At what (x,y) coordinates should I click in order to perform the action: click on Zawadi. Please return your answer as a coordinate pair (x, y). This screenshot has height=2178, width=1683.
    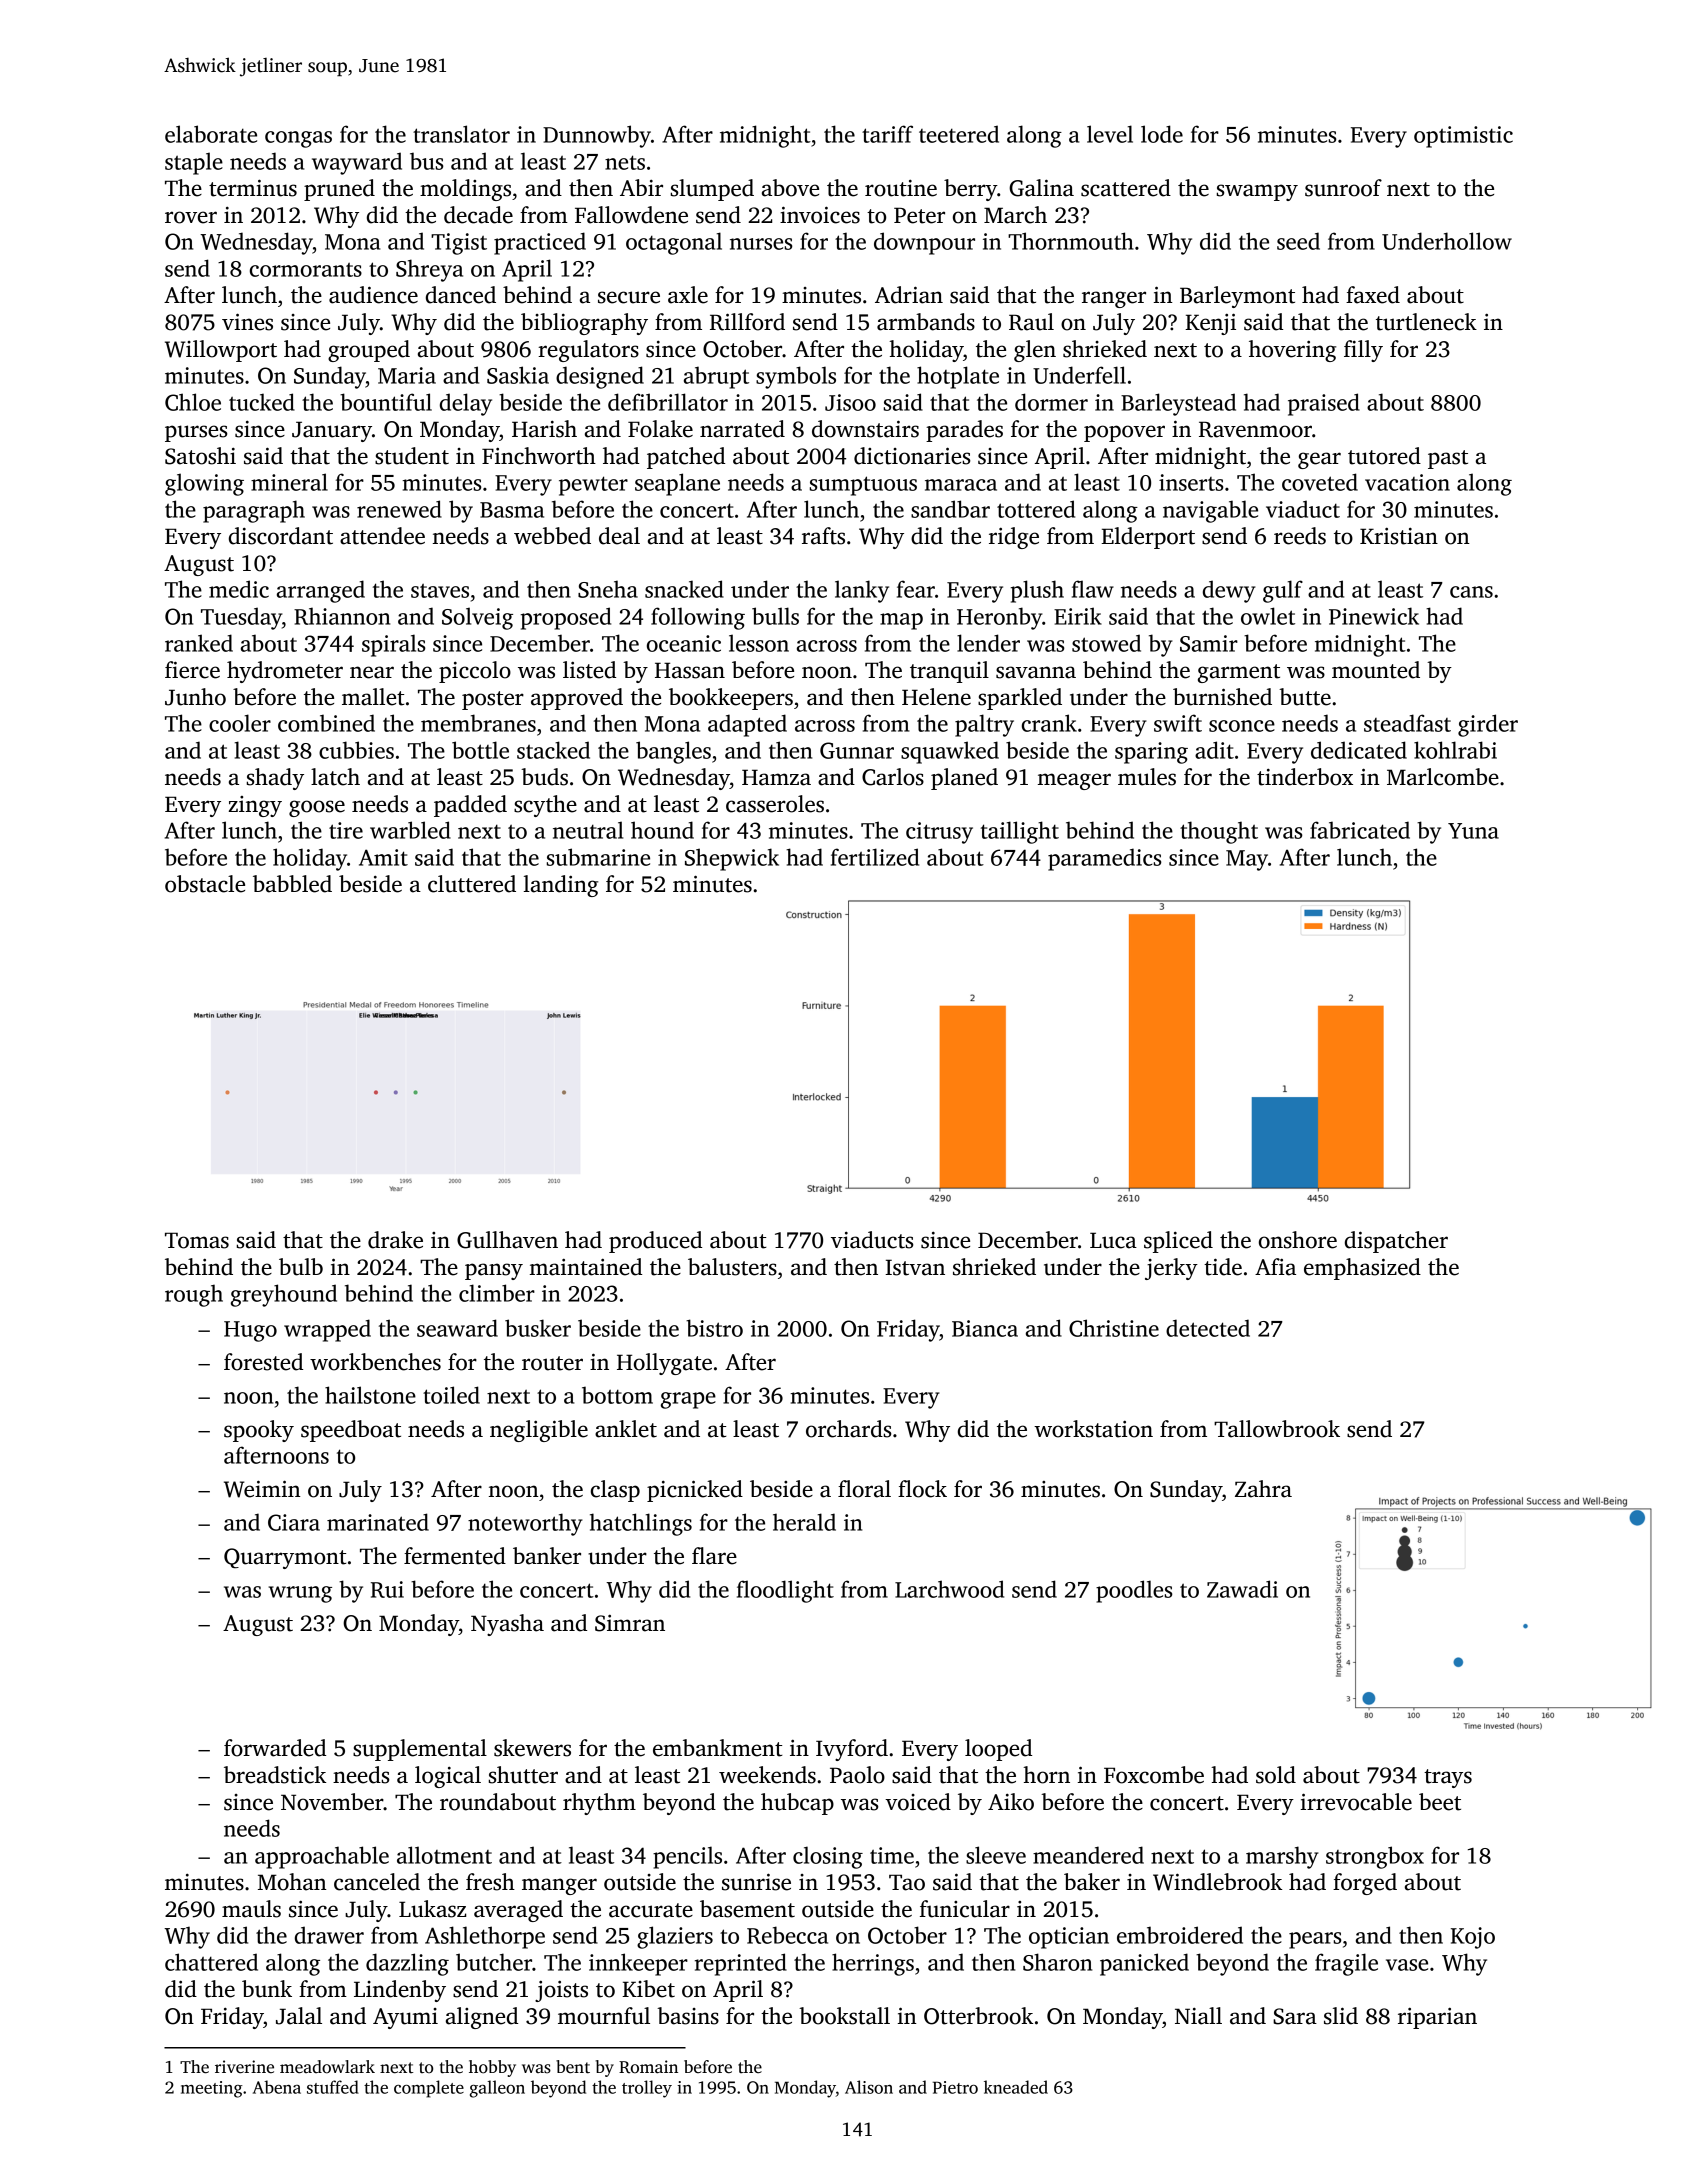
    Looking at the image, I should click on (1242, 1589).
